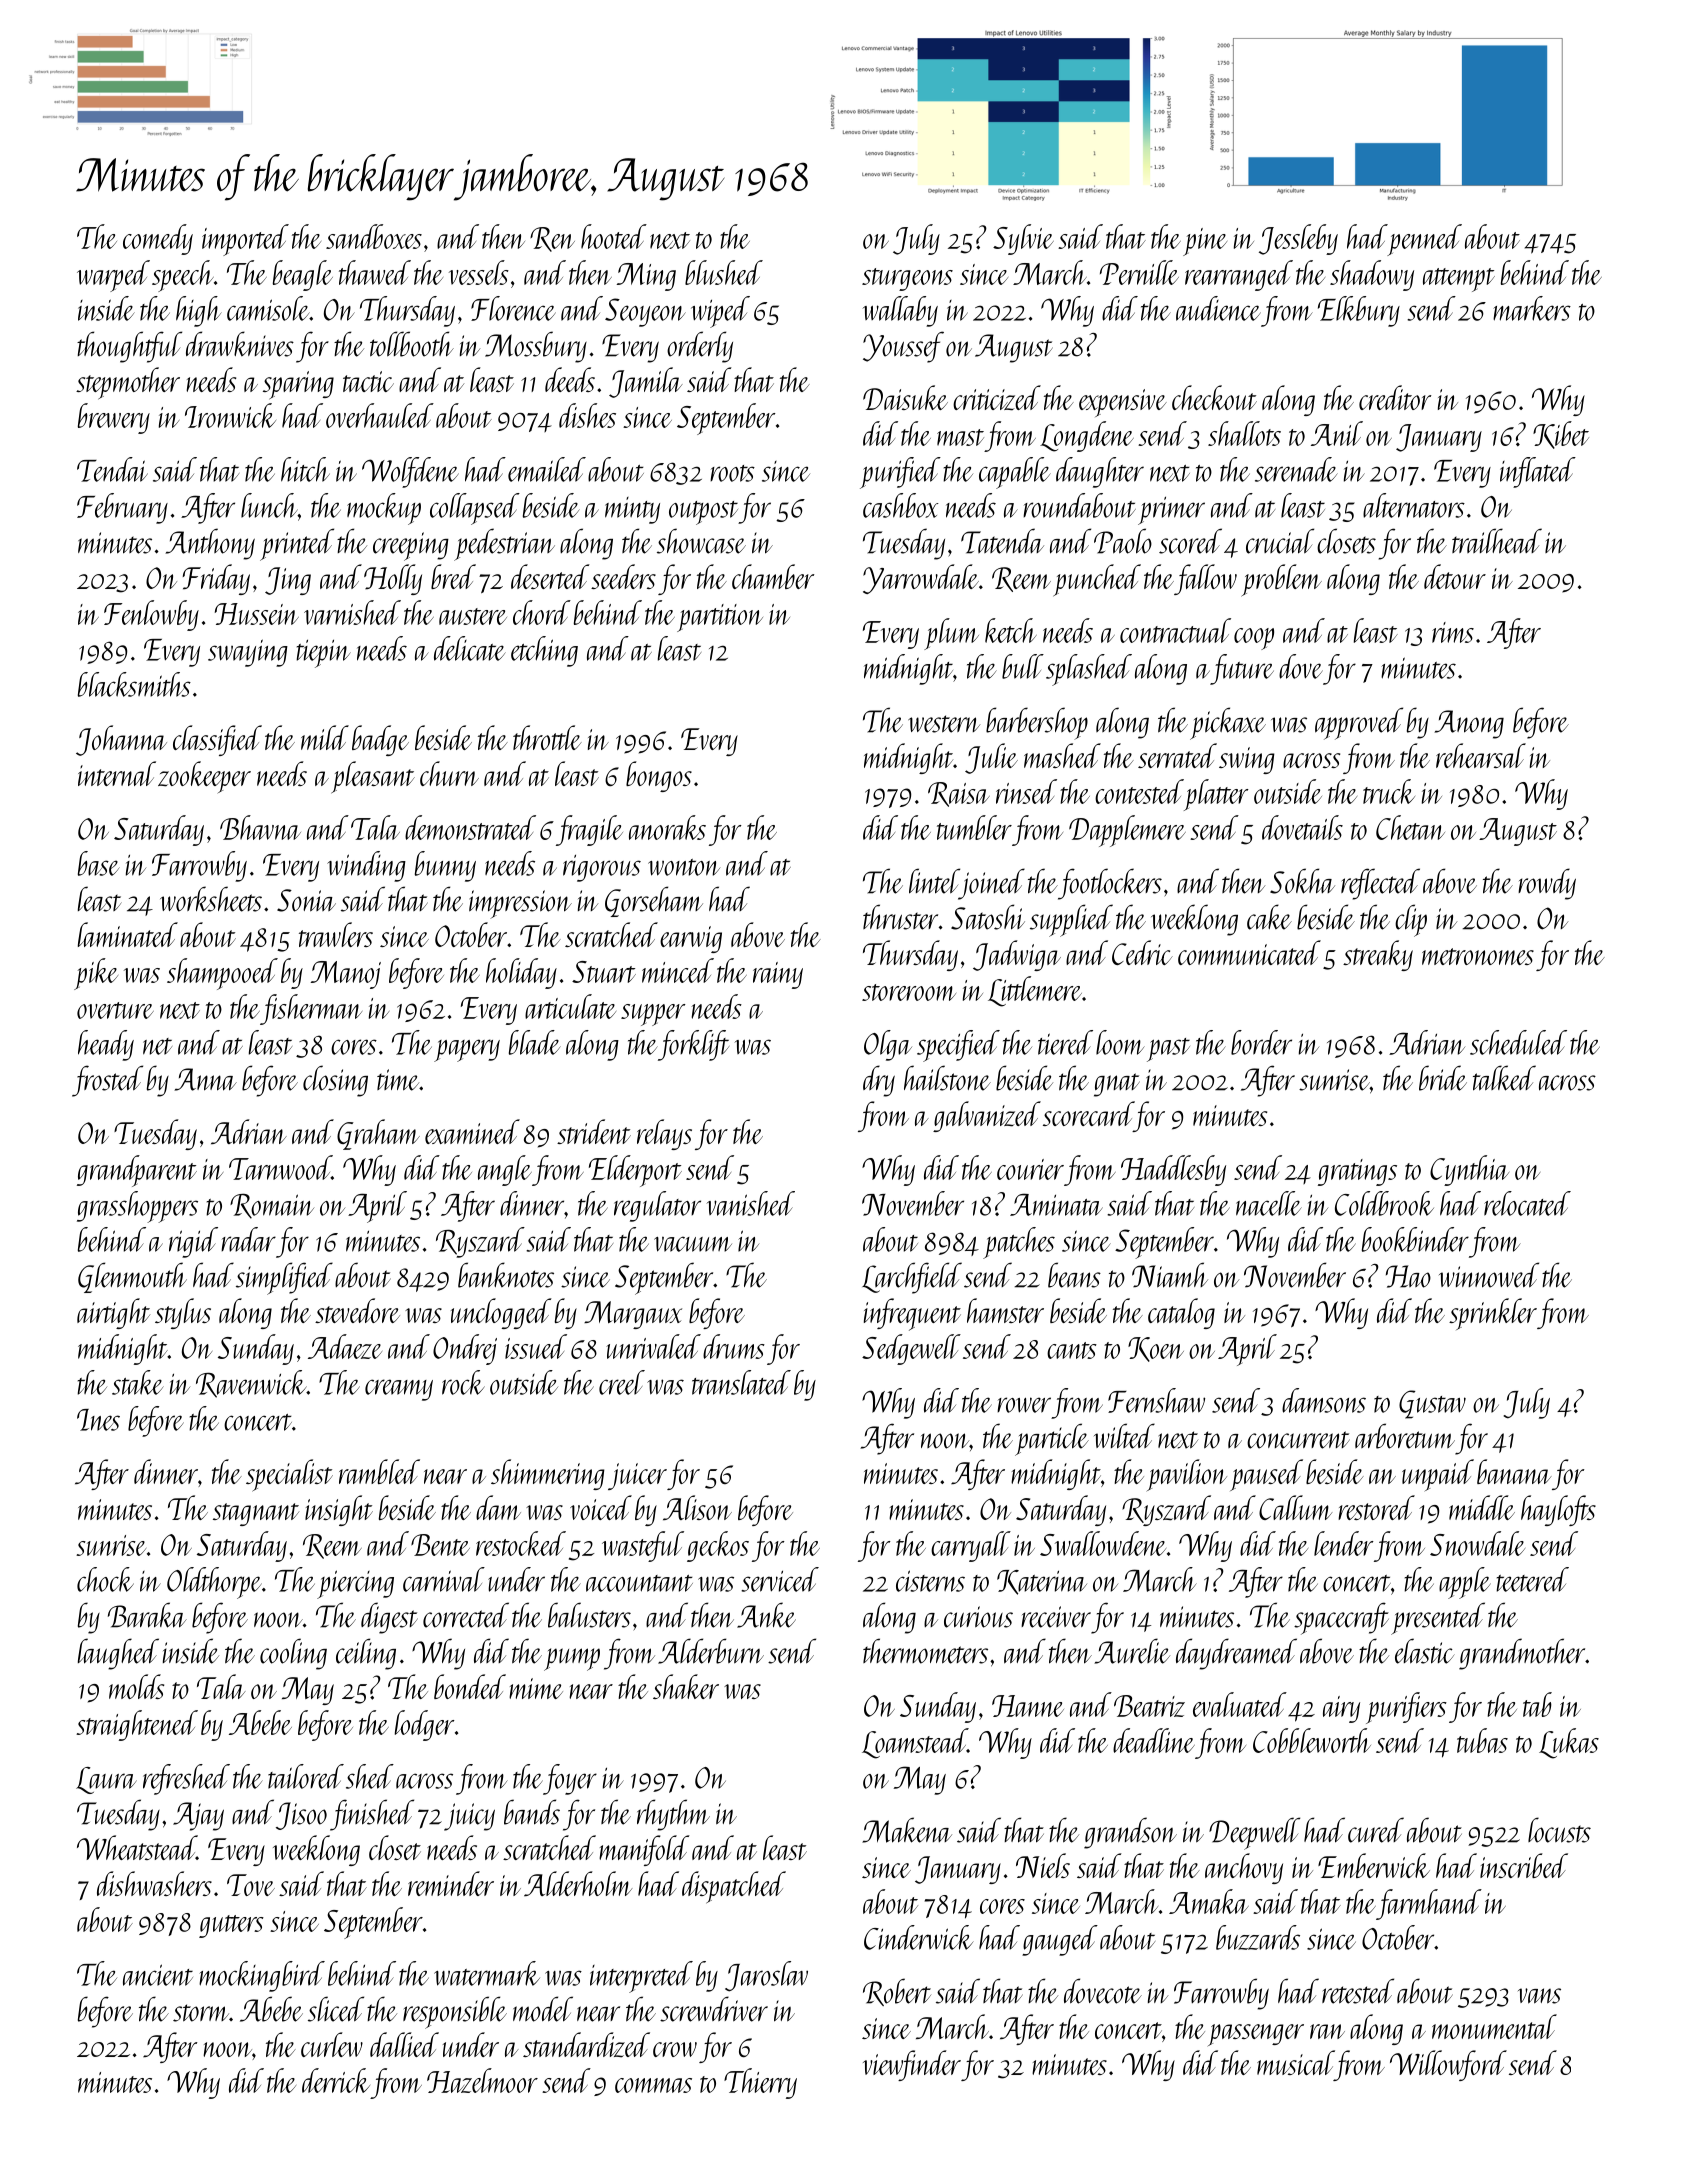  I want to click on musical, so click(1295, 2062).
